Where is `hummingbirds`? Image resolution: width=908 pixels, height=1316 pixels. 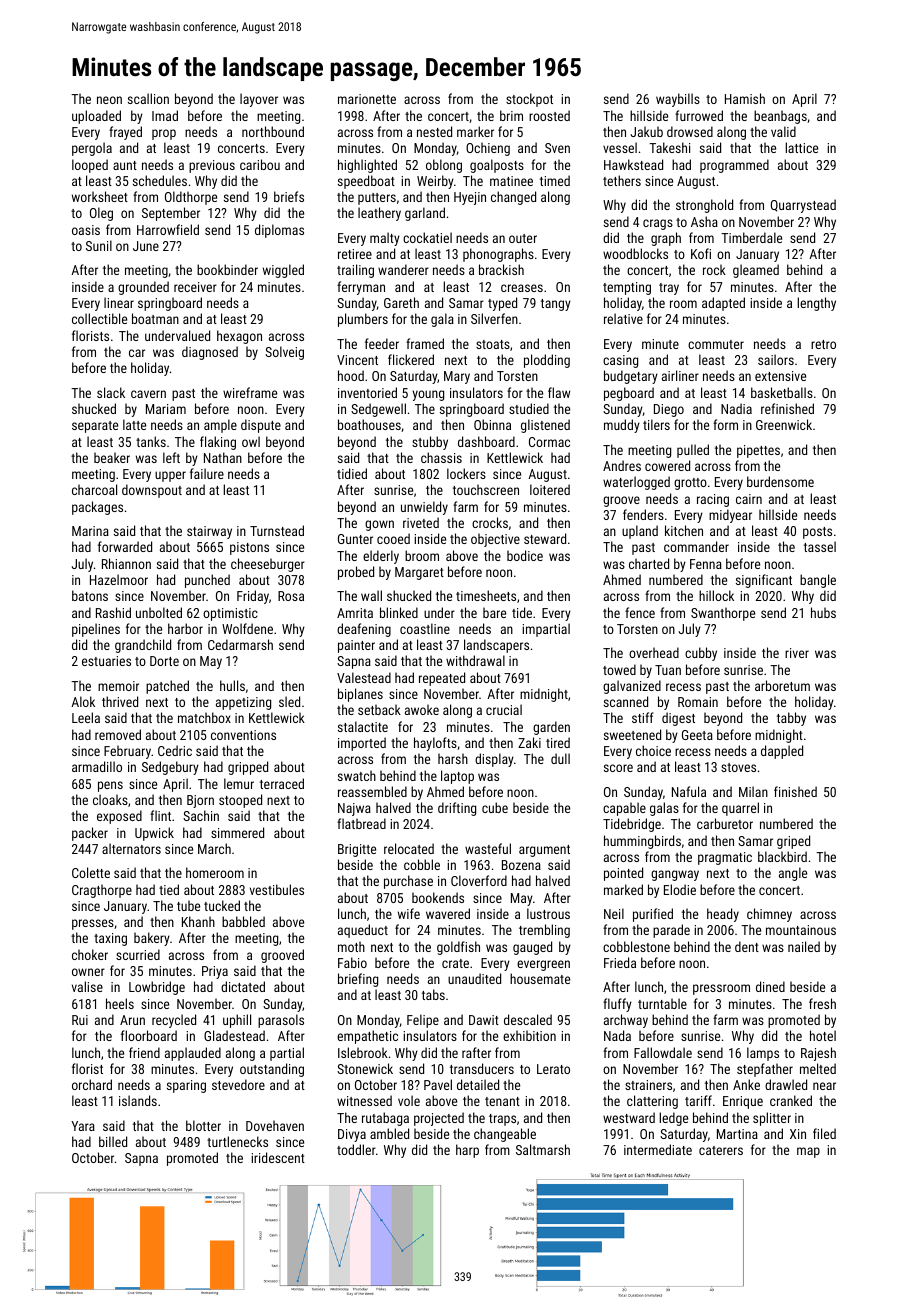
hummingbirds is located at coordinates (642, 842).
